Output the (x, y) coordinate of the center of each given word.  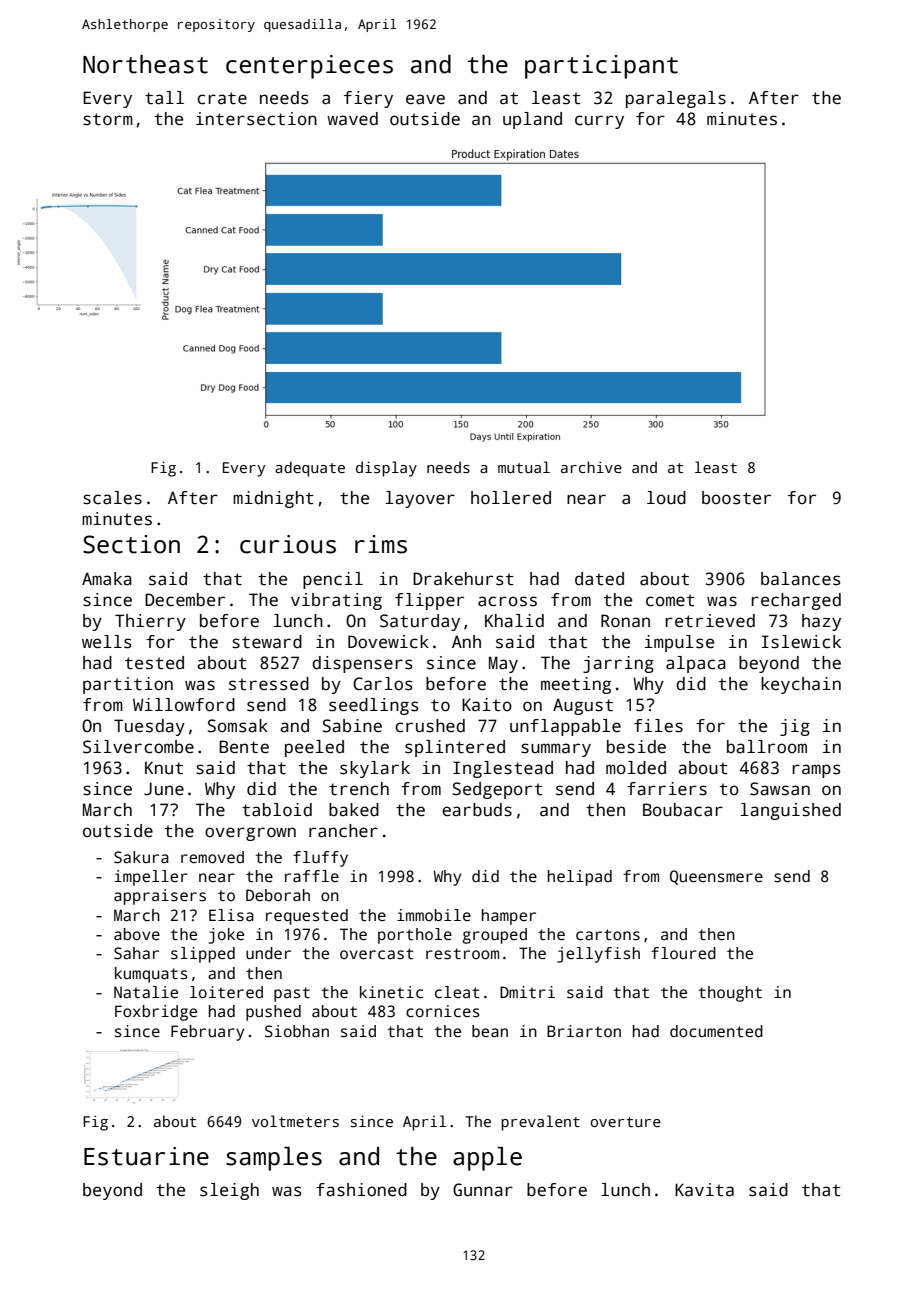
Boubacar (683, 810)
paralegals (676, 99)
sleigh (229, 1191)
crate (222, 98)
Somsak (238, 726)
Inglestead (503, 769)
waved (352, 119)
